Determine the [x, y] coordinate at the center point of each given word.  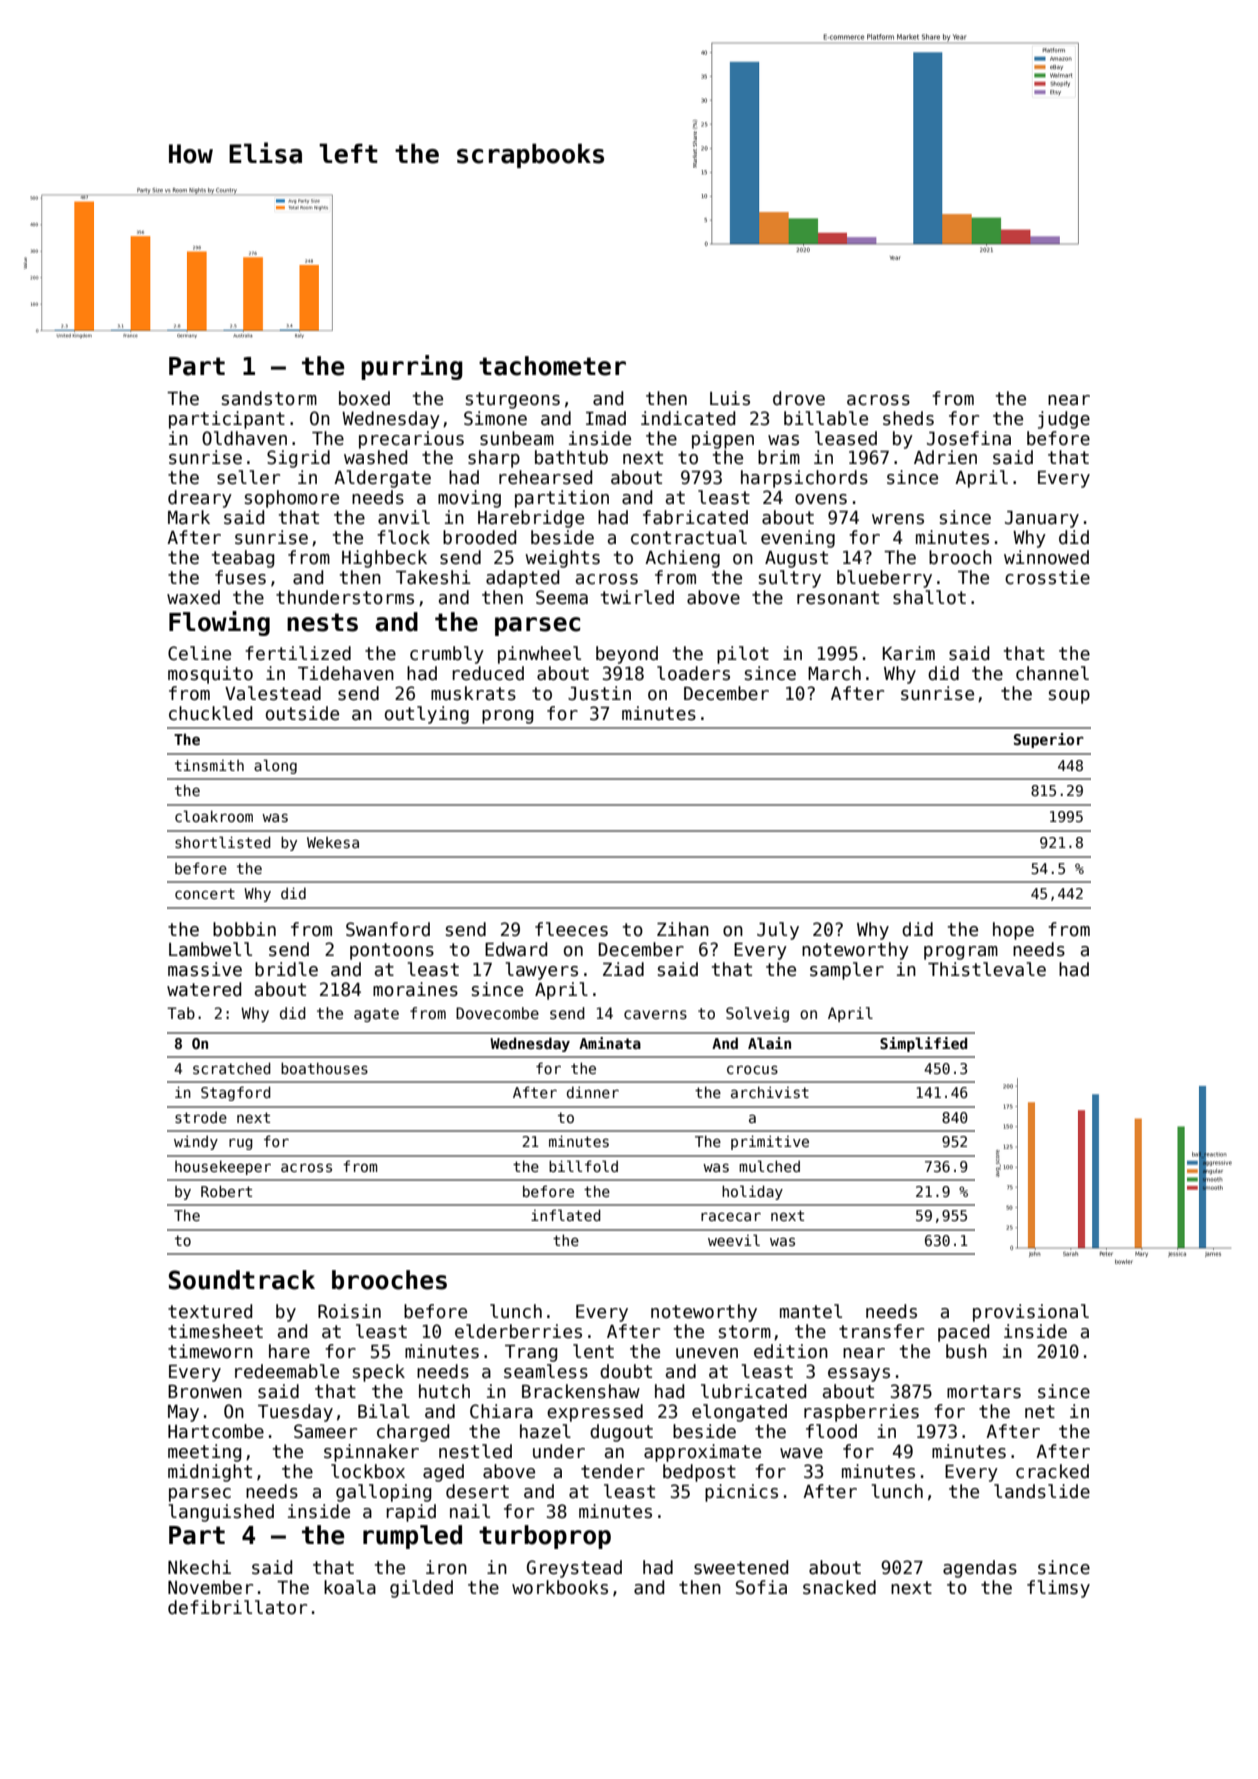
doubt [626, 1371]
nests [322, 622]
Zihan [683, 929]
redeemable [287, 1371]
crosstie [1047, 577]
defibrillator [237, 1607]
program [961, 953]
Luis [730, 398]
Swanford [388, 929]
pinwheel [539, 655]
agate [376, 1015]
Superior [1049, 740]
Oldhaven [244, 438]
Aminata [610, 1043]
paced [963, 1333]
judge [1064, 420]
